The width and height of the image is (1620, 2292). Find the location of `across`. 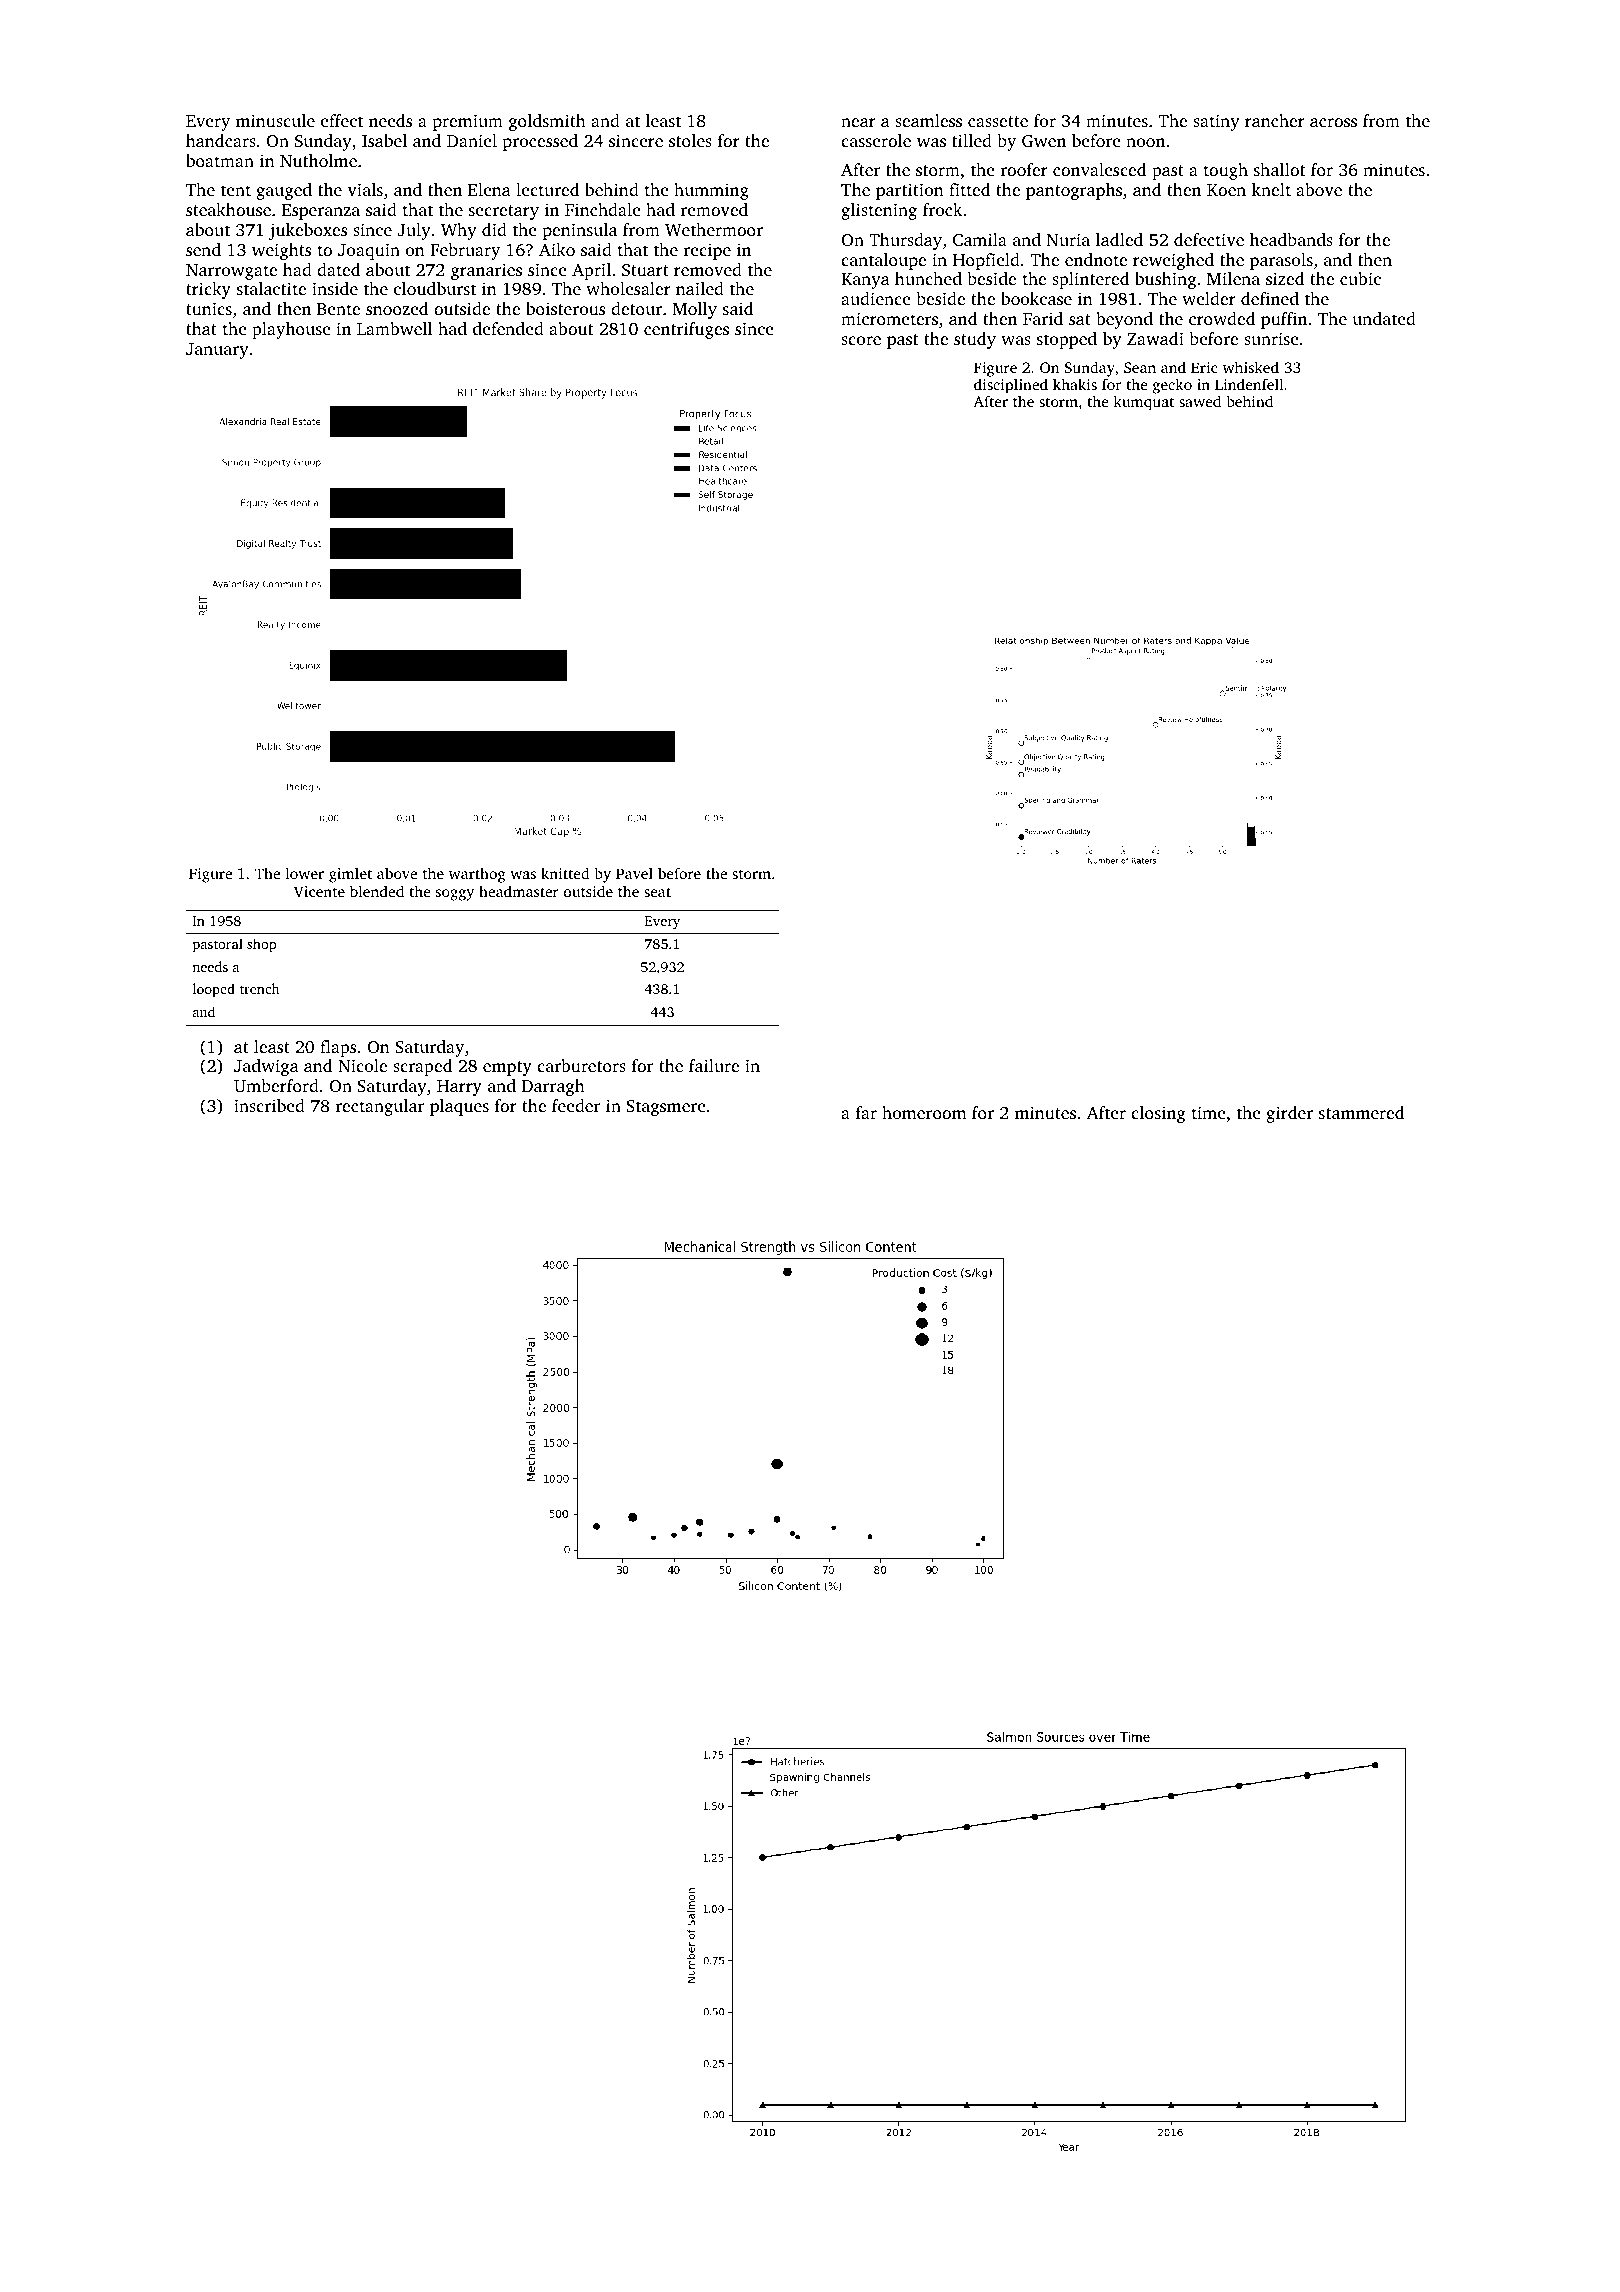

across is located at coordinates (1333, 122).
